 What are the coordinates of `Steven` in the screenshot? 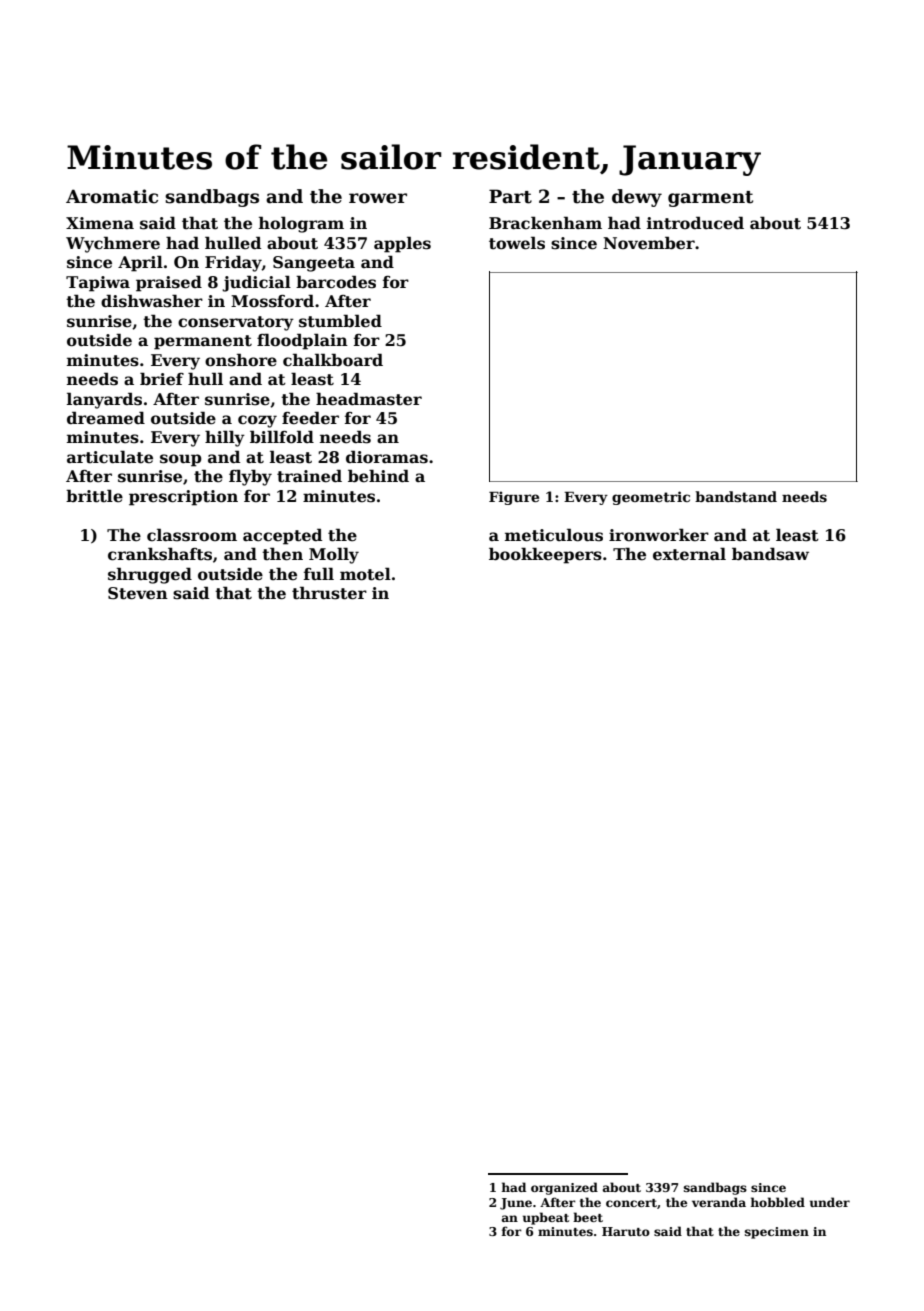 It's located at (138, 593).
